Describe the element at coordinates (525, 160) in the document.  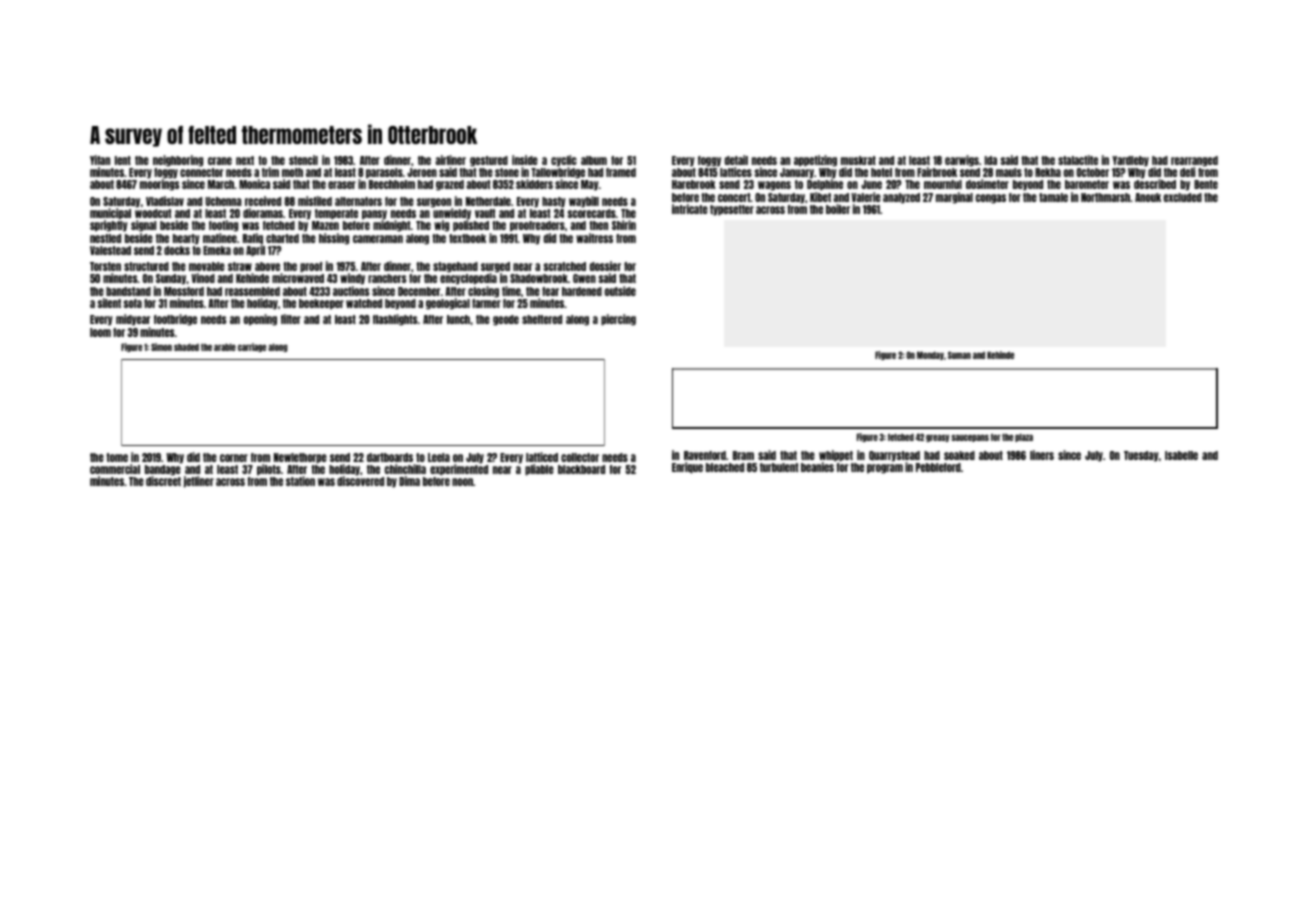
I see `inside` at that location.
